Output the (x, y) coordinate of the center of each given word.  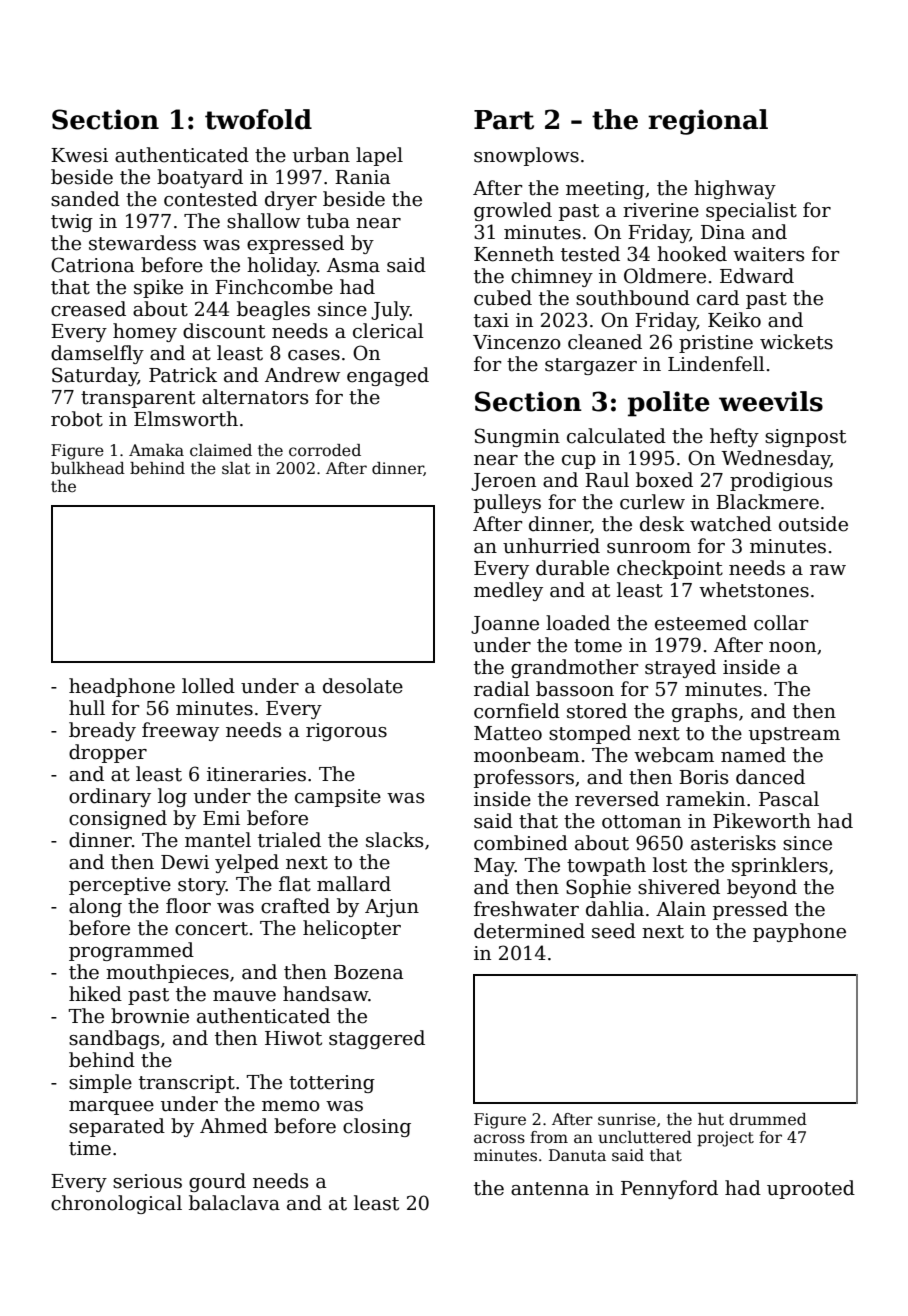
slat (236, 468)
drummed (768, 1119)
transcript (187, 1084)
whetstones (754, 590)
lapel (379, 156)
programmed (131, 951)
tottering (332, 1084)
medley (508, 591)
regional (708, 122)
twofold (258, 119)
